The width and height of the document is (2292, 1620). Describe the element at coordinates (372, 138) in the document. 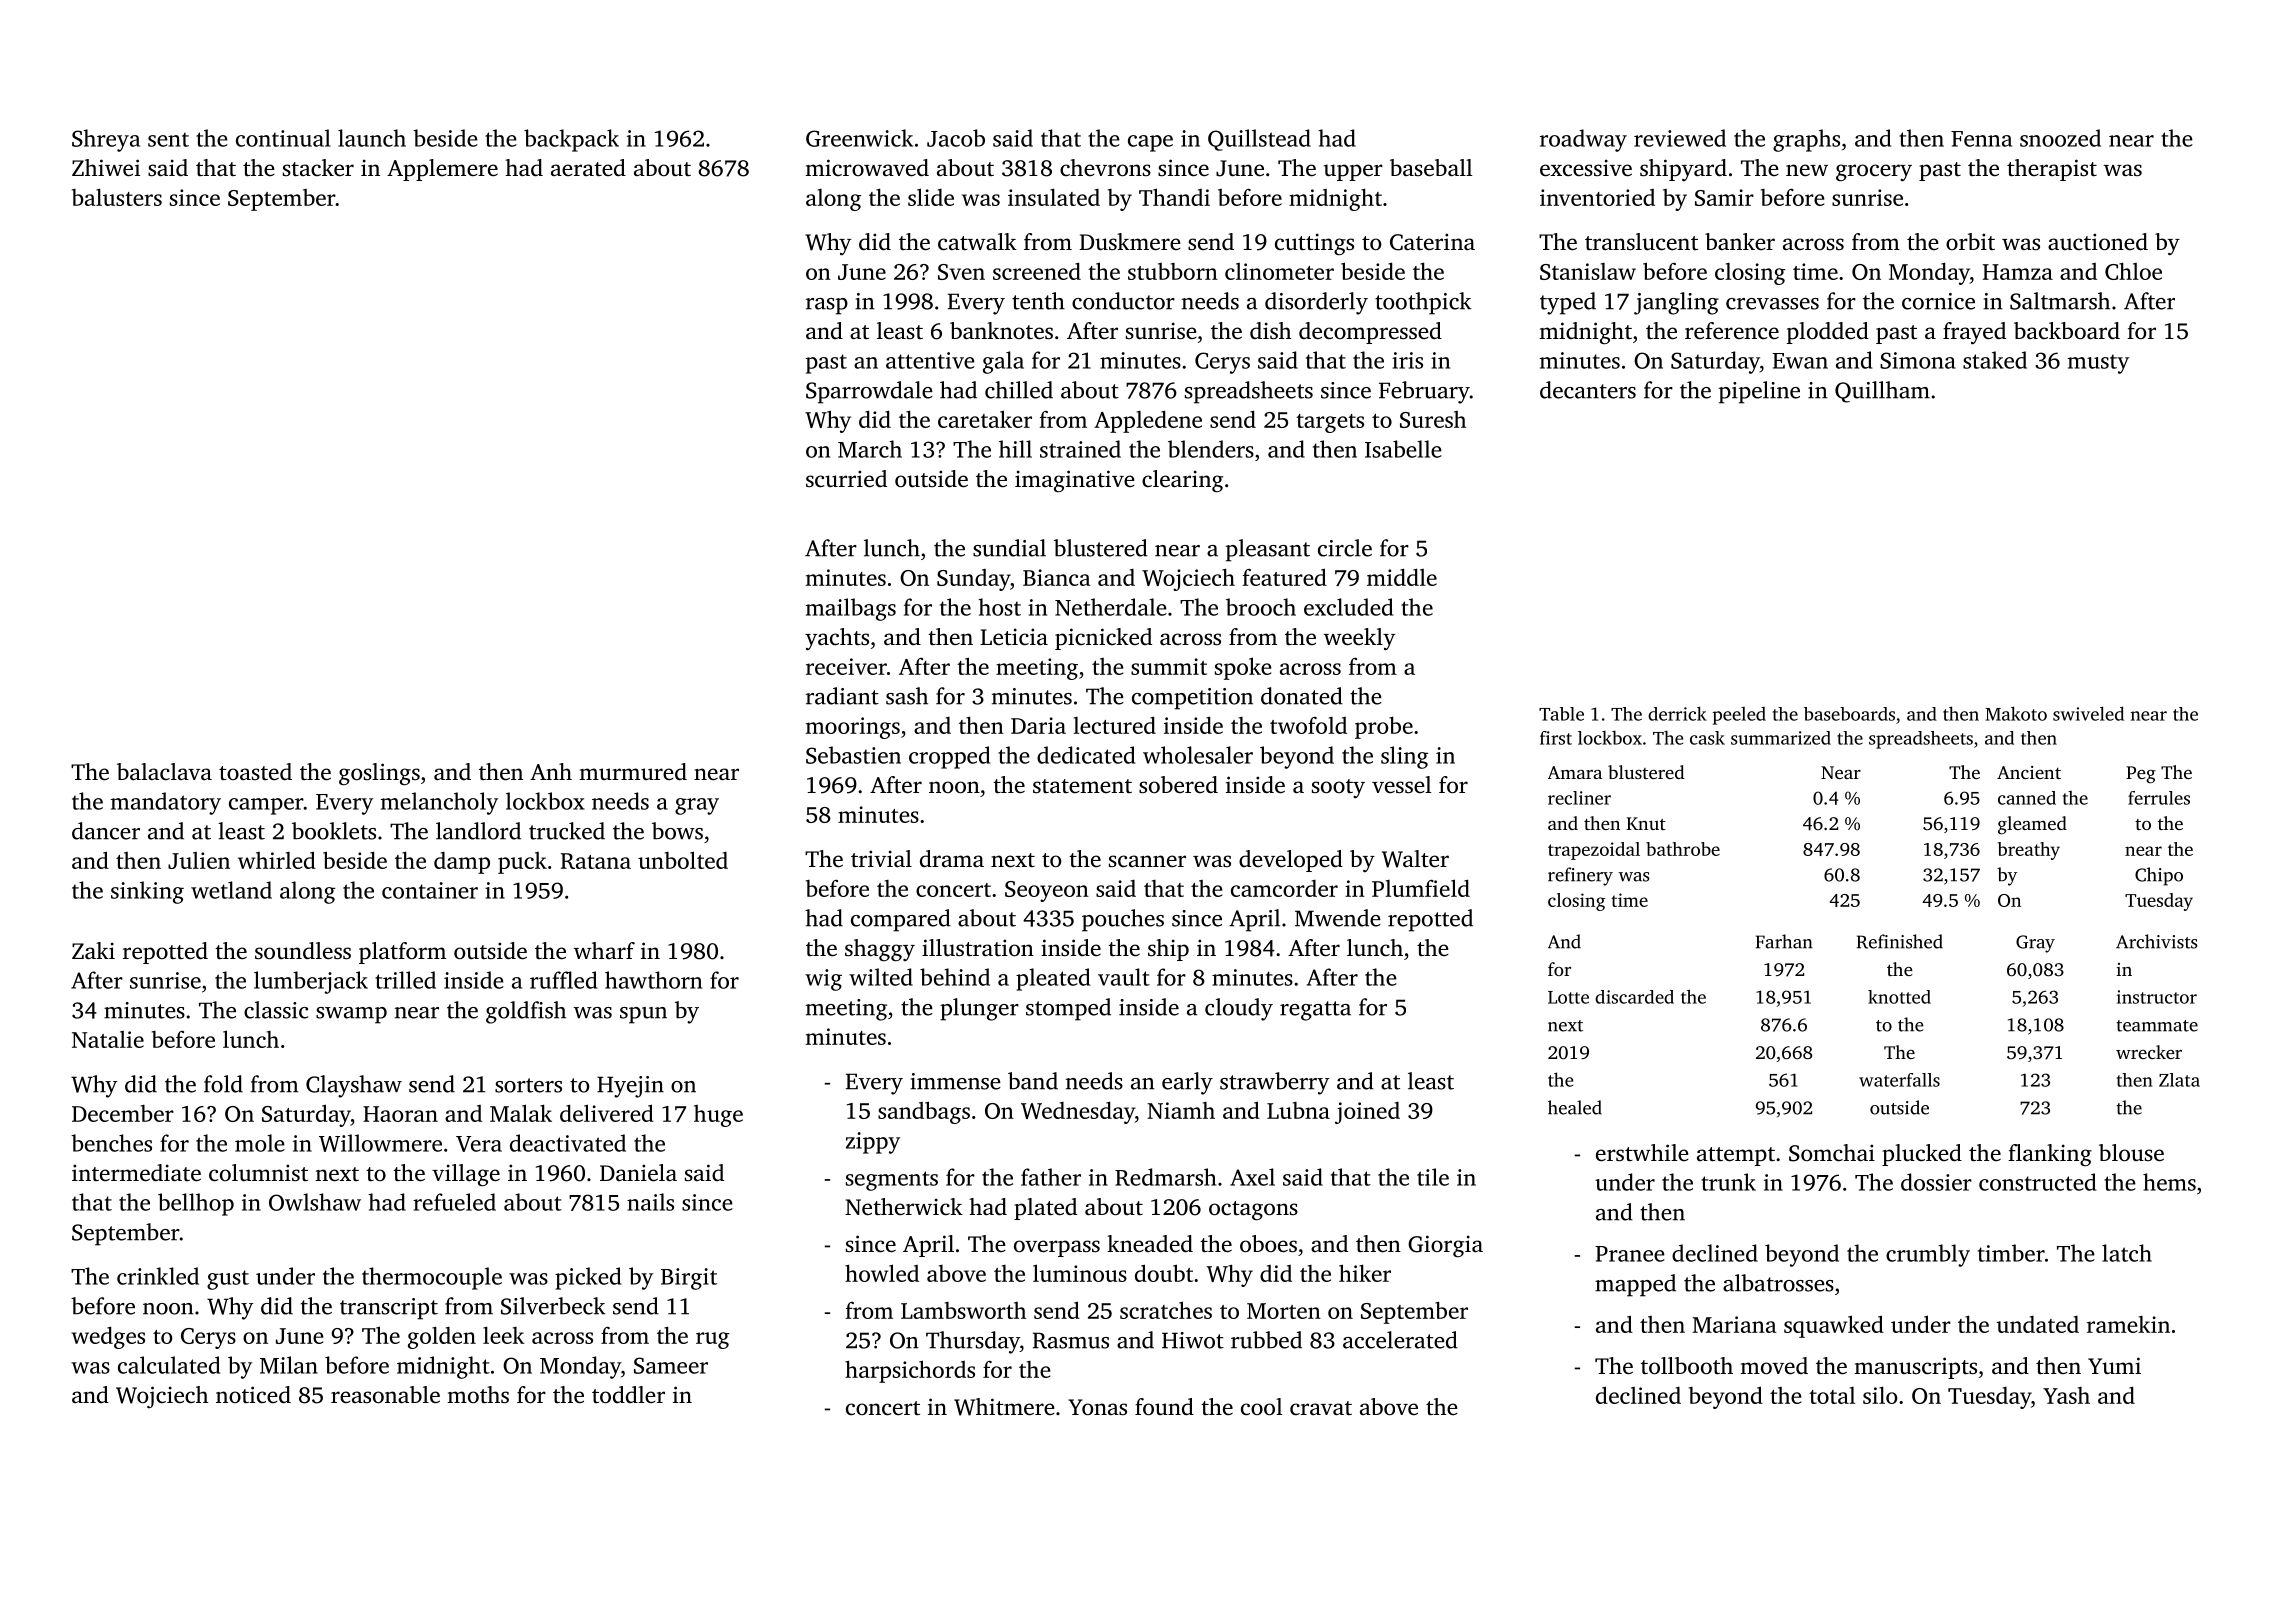

I see `launch` at that location.
